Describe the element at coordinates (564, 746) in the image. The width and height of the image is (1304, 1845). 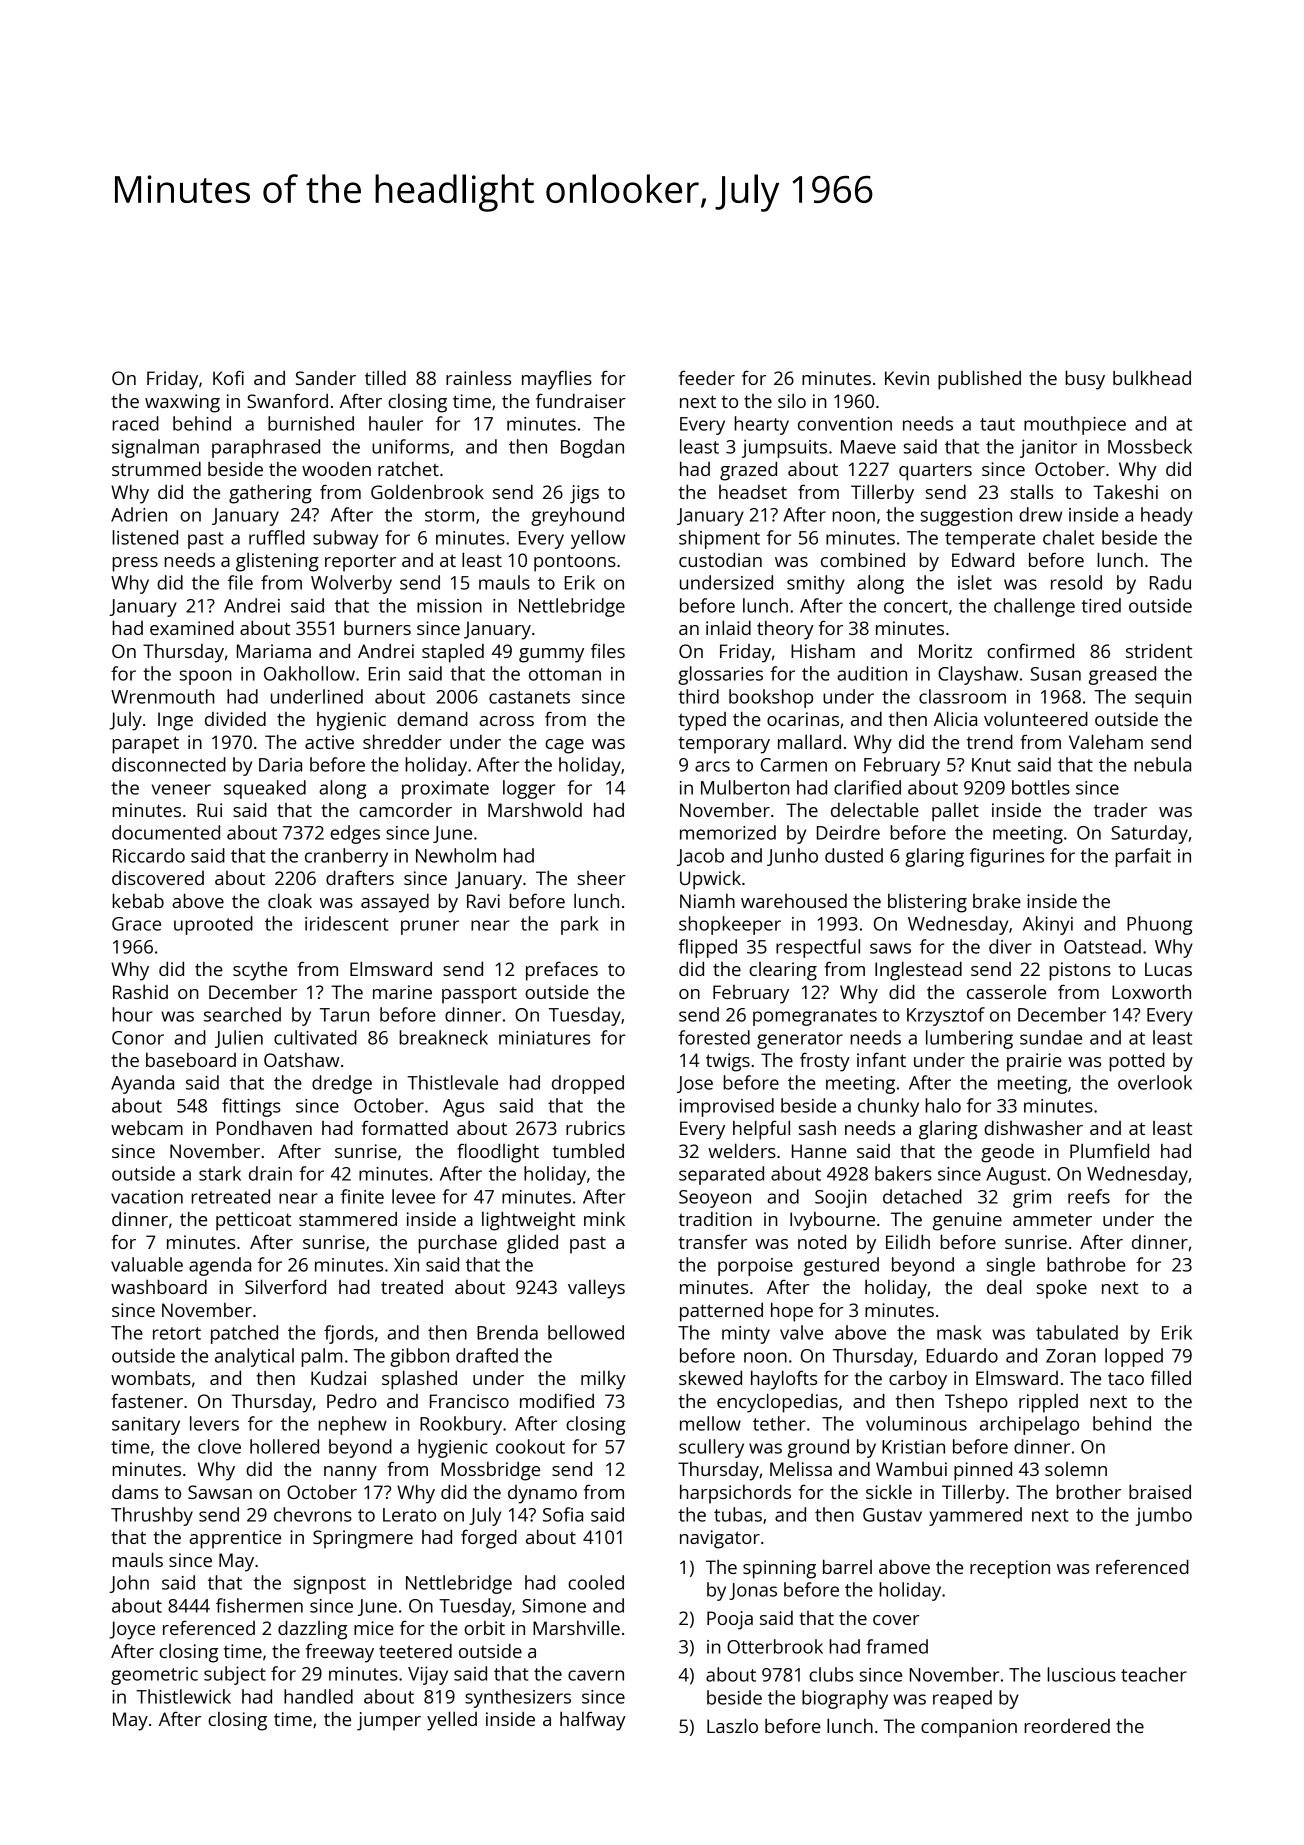
I see `cage` at that location.
